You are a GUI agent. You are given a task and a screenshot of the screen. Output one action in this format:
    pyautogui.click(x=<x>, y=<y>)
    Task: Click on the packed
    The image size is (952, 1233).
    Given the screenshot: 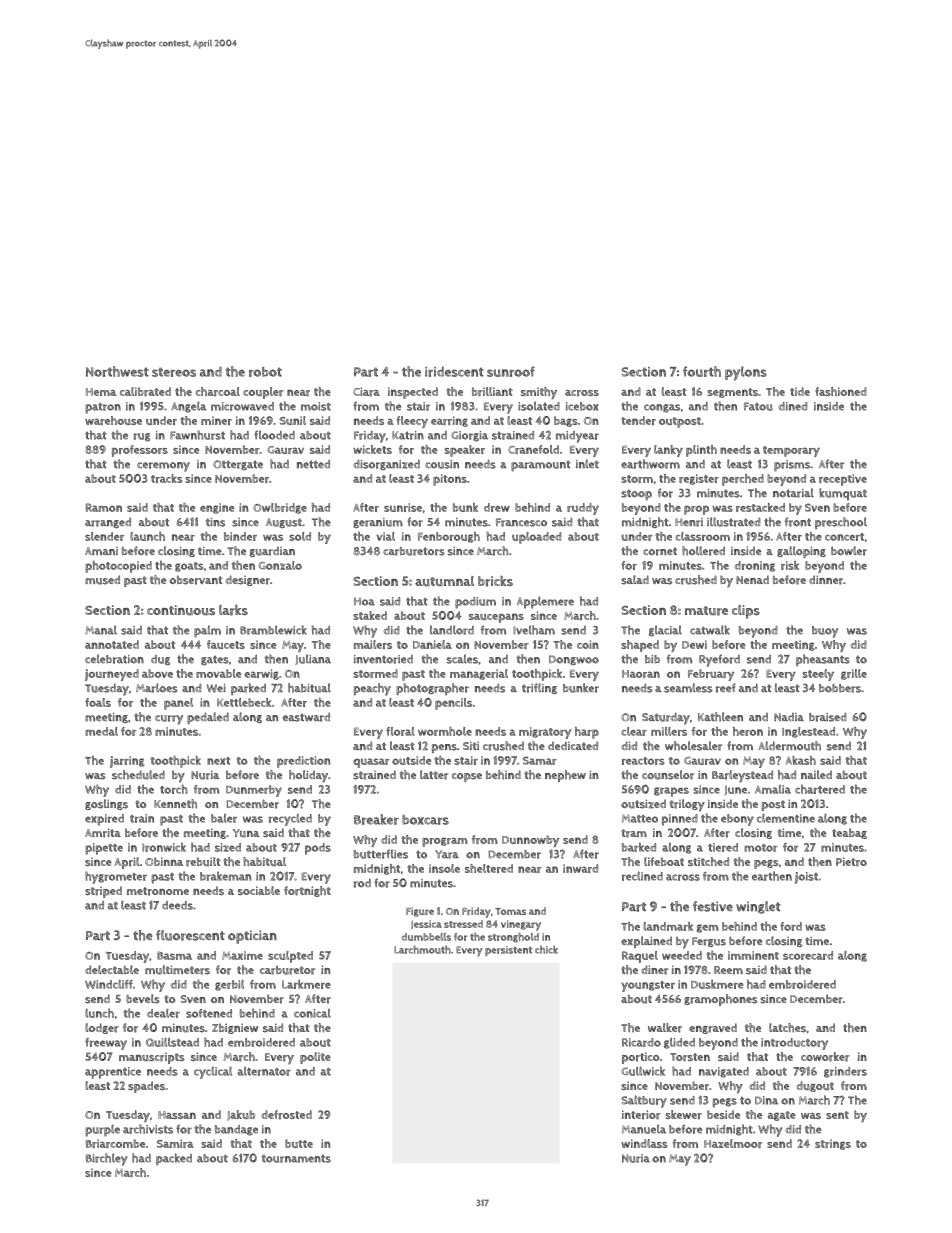 What is the action you would take?
    pyautogui.click(x=174, y=1159)
